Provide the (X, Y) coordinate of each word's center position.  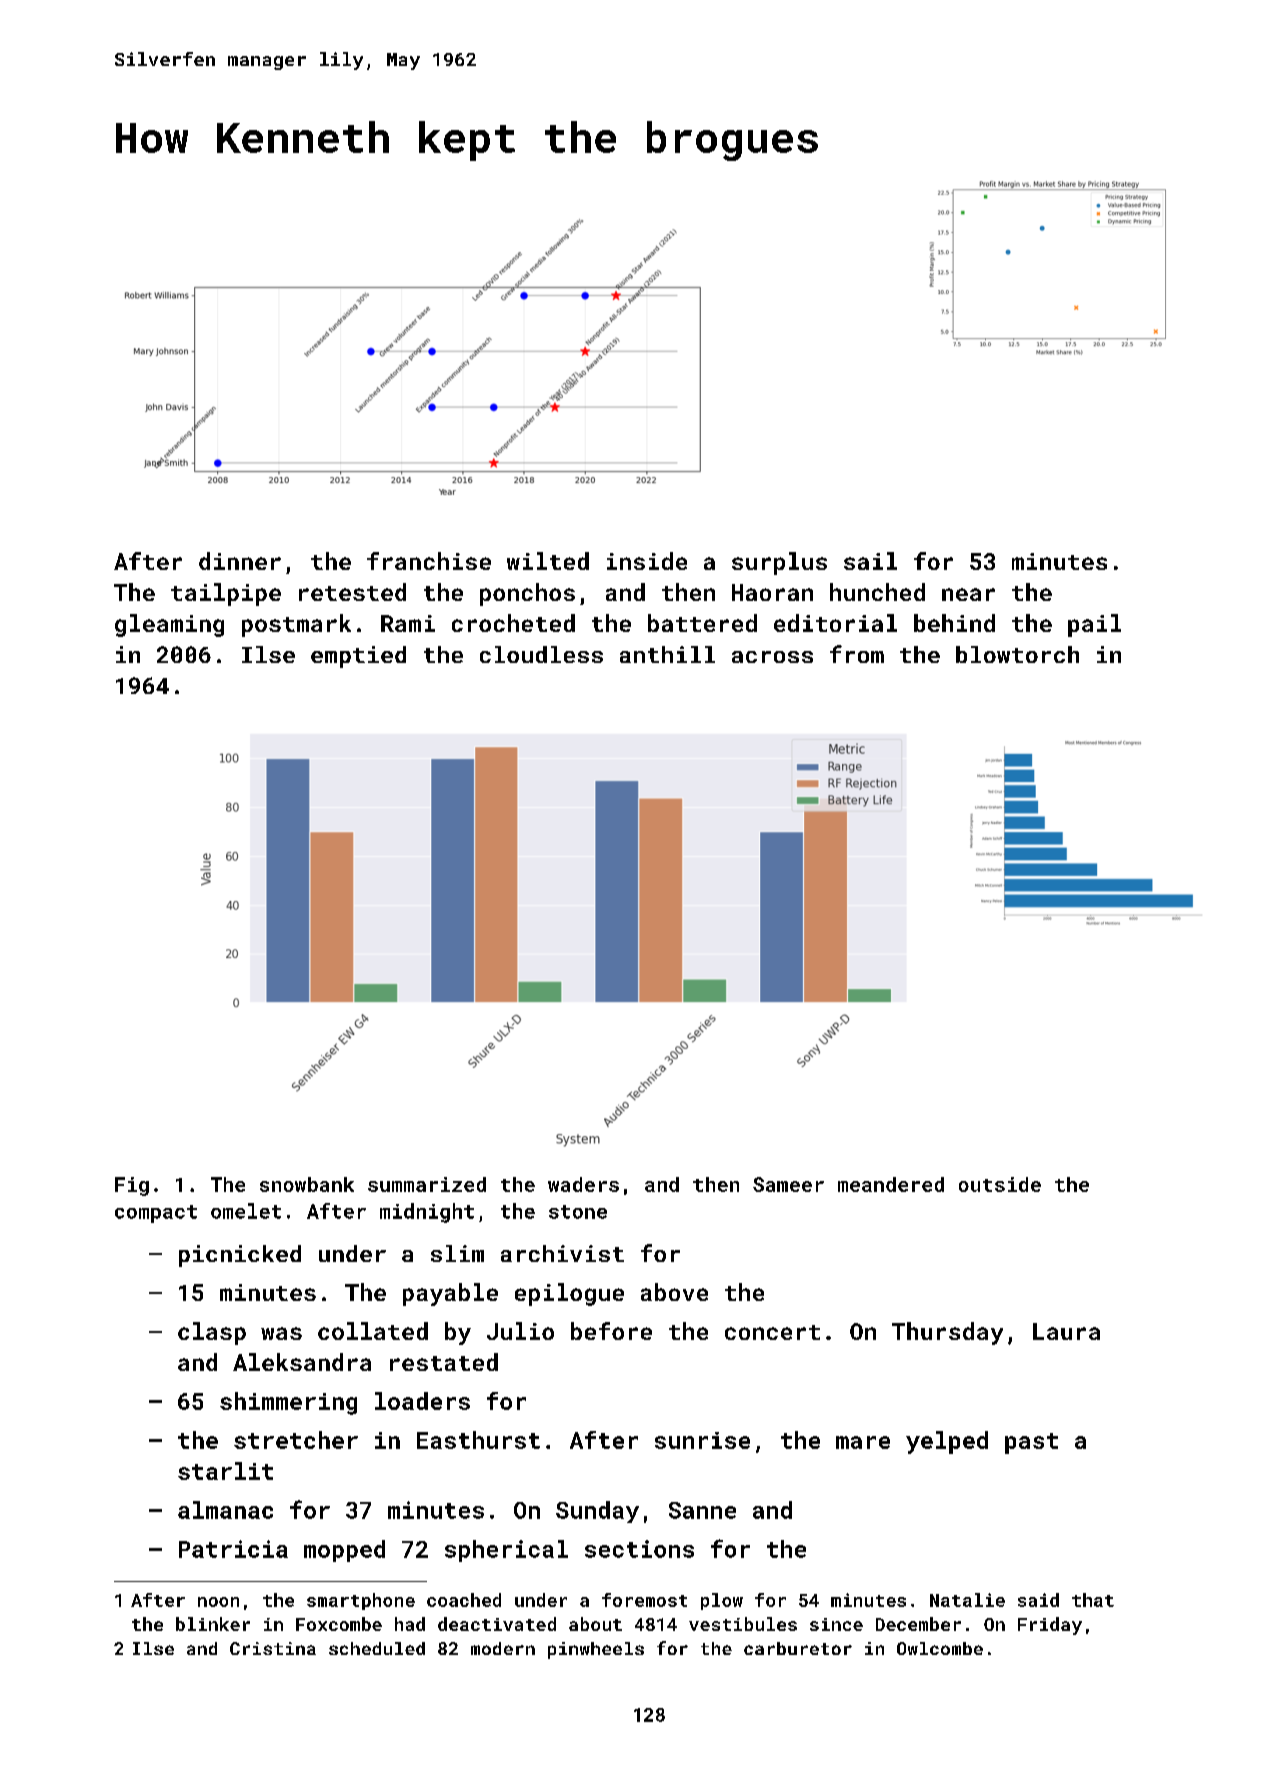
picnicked (240, 1256)
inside (647, 561)
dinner (240, 561)
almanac (225, 1510)
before (611, 1331)
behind (954, 623)
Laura (1066, 1331)
